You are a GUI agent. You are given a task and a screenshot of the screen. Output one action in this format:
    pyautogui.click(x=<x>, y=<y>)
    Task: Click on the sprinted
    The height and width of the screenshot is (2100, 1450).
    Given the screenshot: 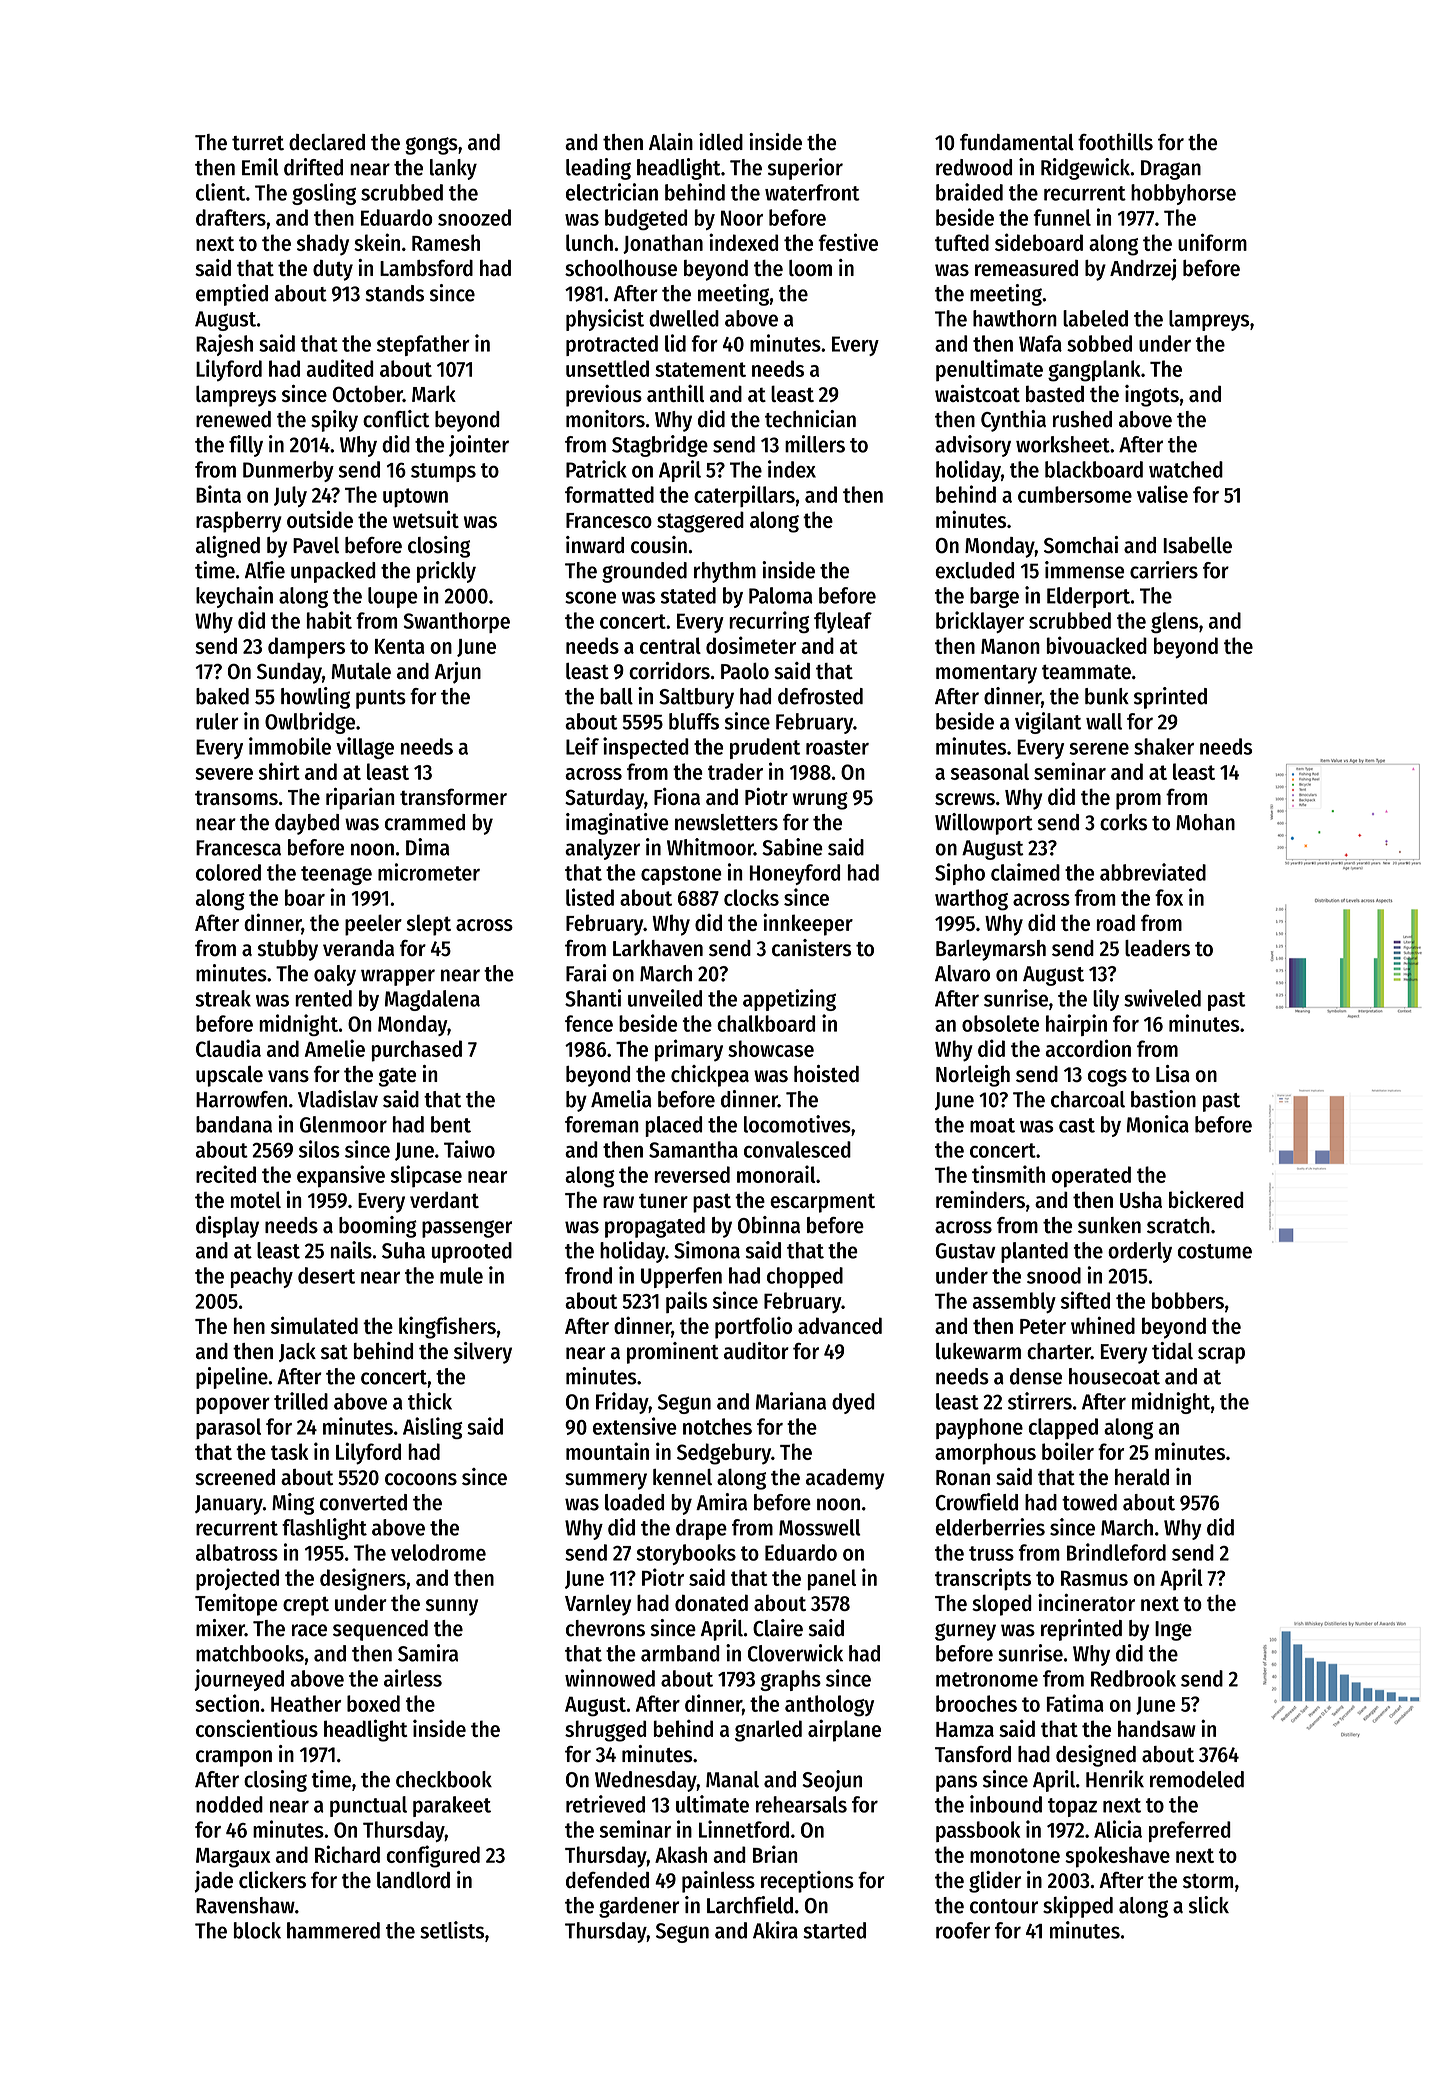 What is the action you would take?
    pyautogui.click(x=1170, y=698)
